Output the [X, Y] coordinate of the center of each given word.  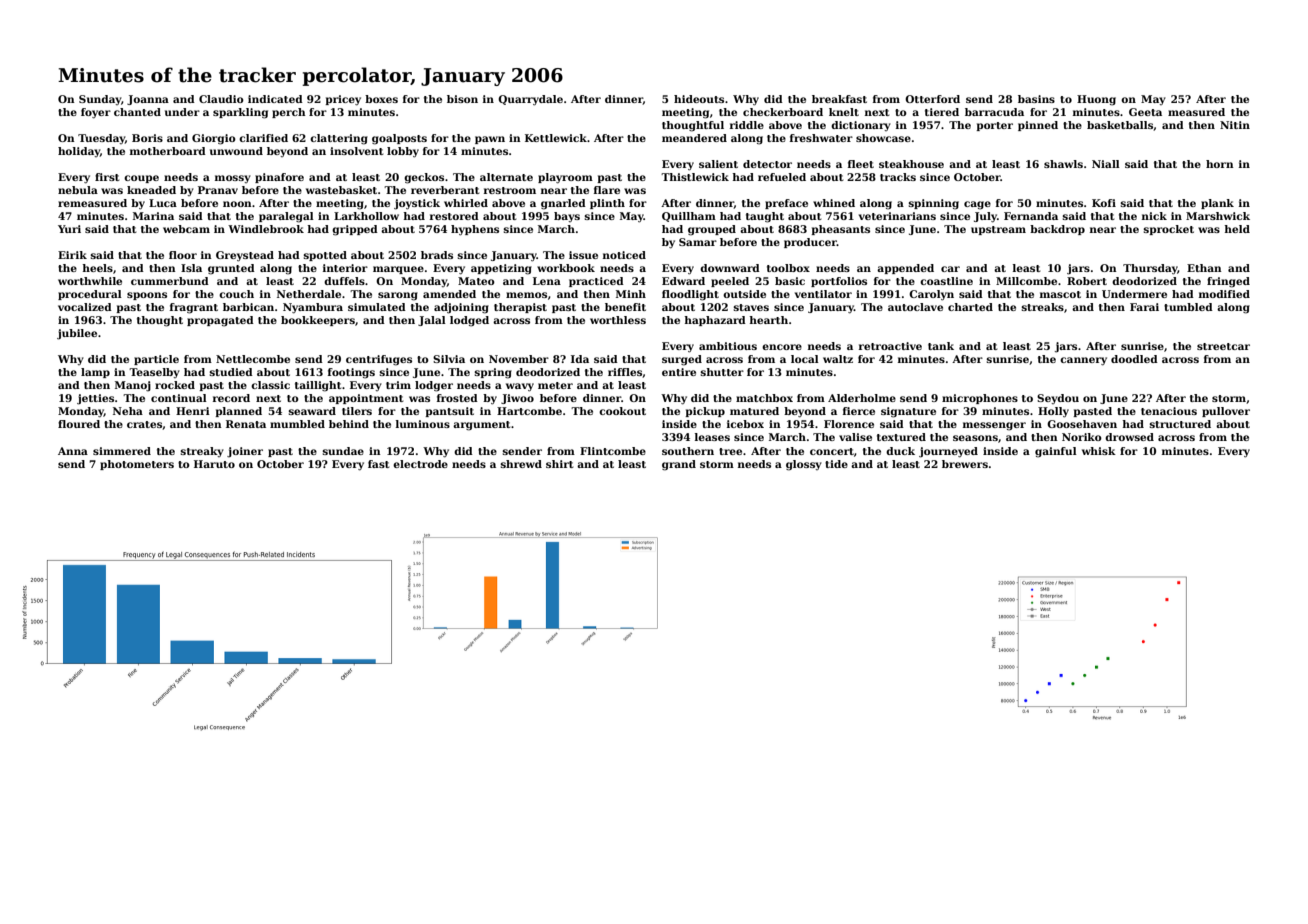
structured [1180, 424]
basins [1036, 99]
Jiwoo [517, 399]
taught [765, 217]
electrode [420, 464]
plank [1217, 204]
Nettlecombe [253, 359]
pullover [1226, 412]
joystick [417, 204]
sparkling [240, 113]
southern [688, 451]
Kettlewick [556, 138]
